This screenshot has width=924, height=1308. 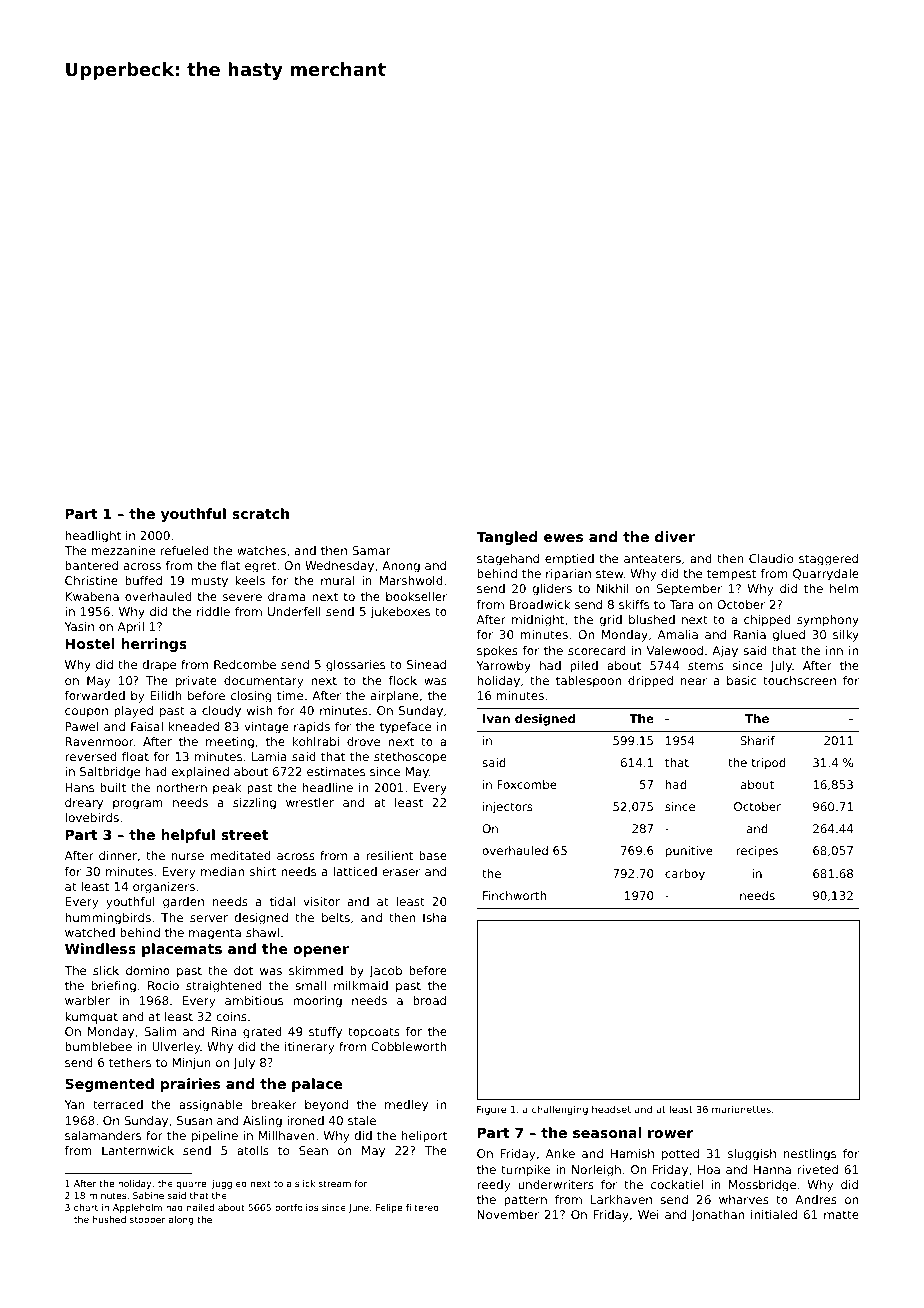 I want to click on punitive, so click(x=689, y=852).
